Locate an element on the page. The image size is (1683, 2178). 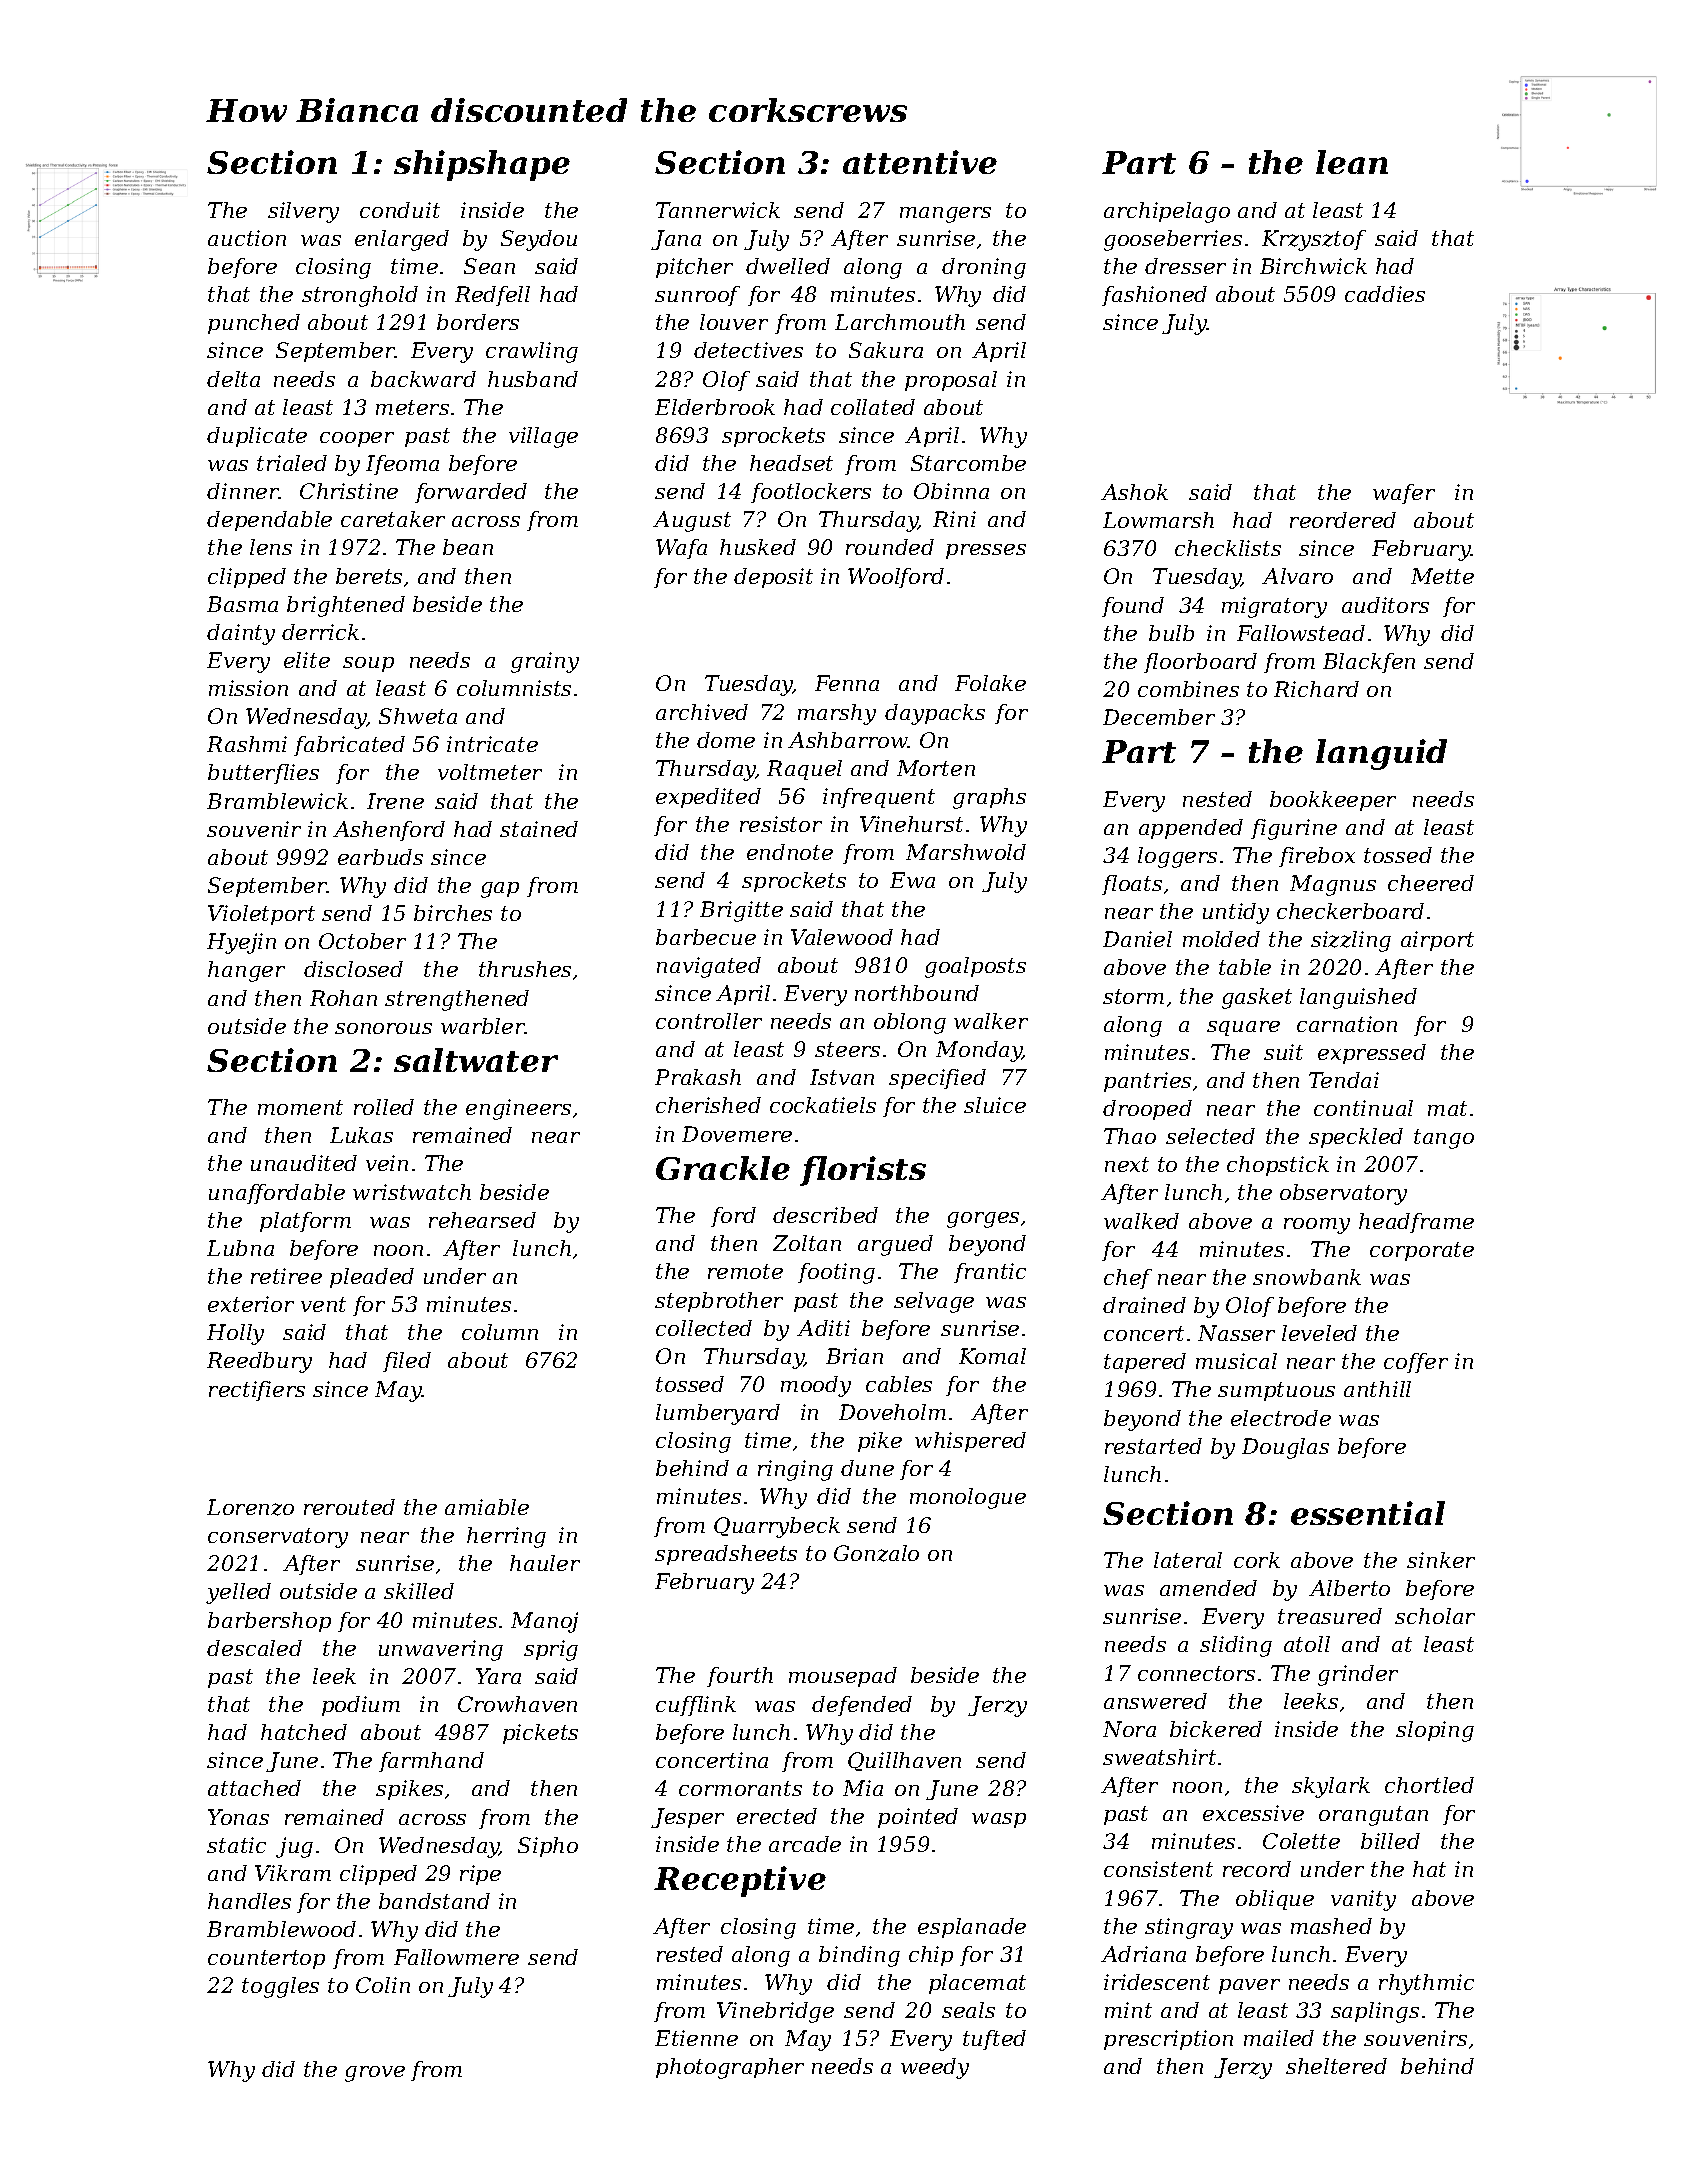
sonorous is located at coordinates (383, 1028).
